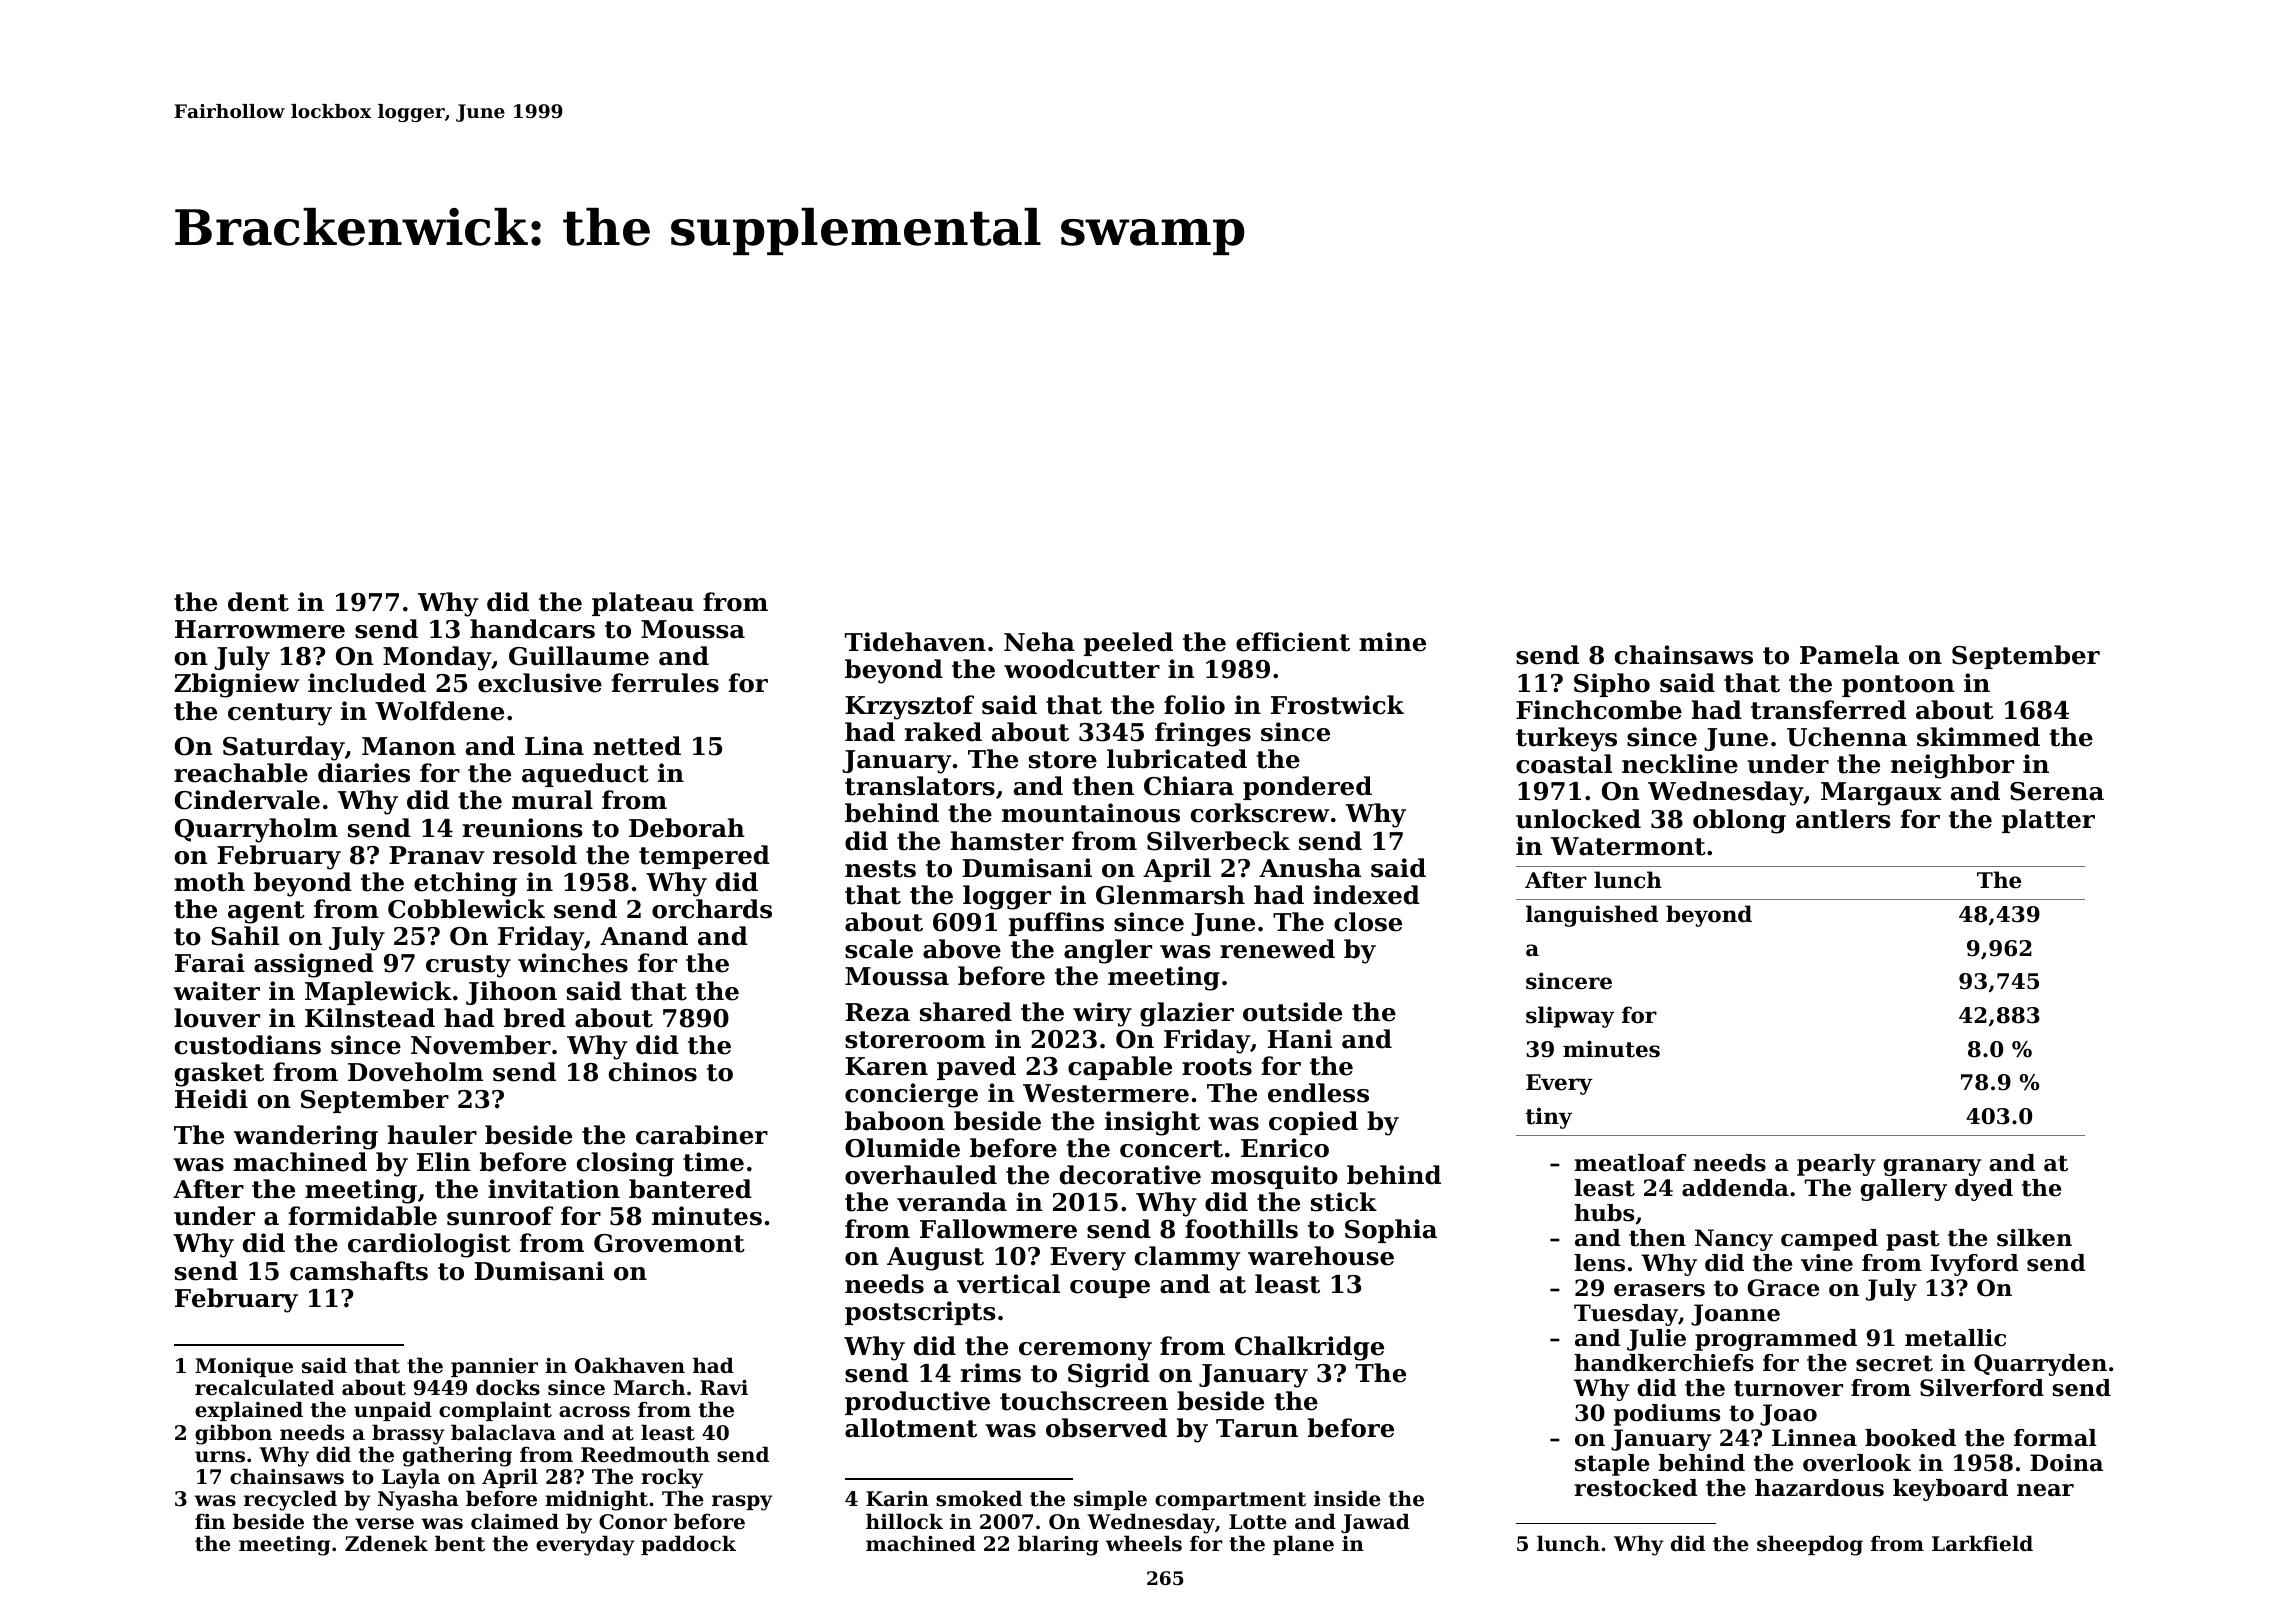 Image resolution: width=2292 pixels, height=1620 pixels. Describe the element at coordinates (1218, 841) in the image. I see `Silverbeck` at that location.
